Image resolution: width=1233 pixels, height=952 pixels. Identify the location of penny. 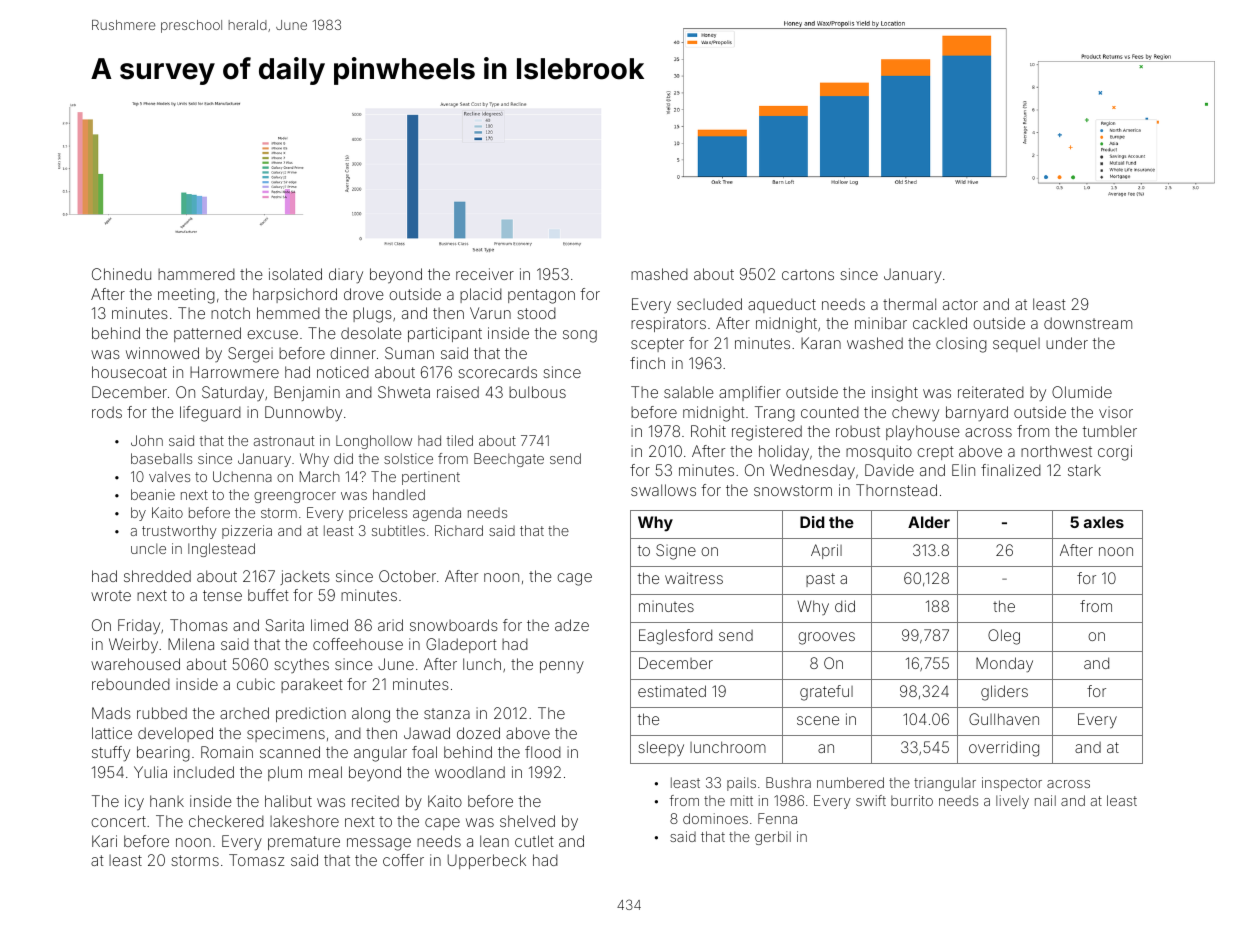
(562, 667).
